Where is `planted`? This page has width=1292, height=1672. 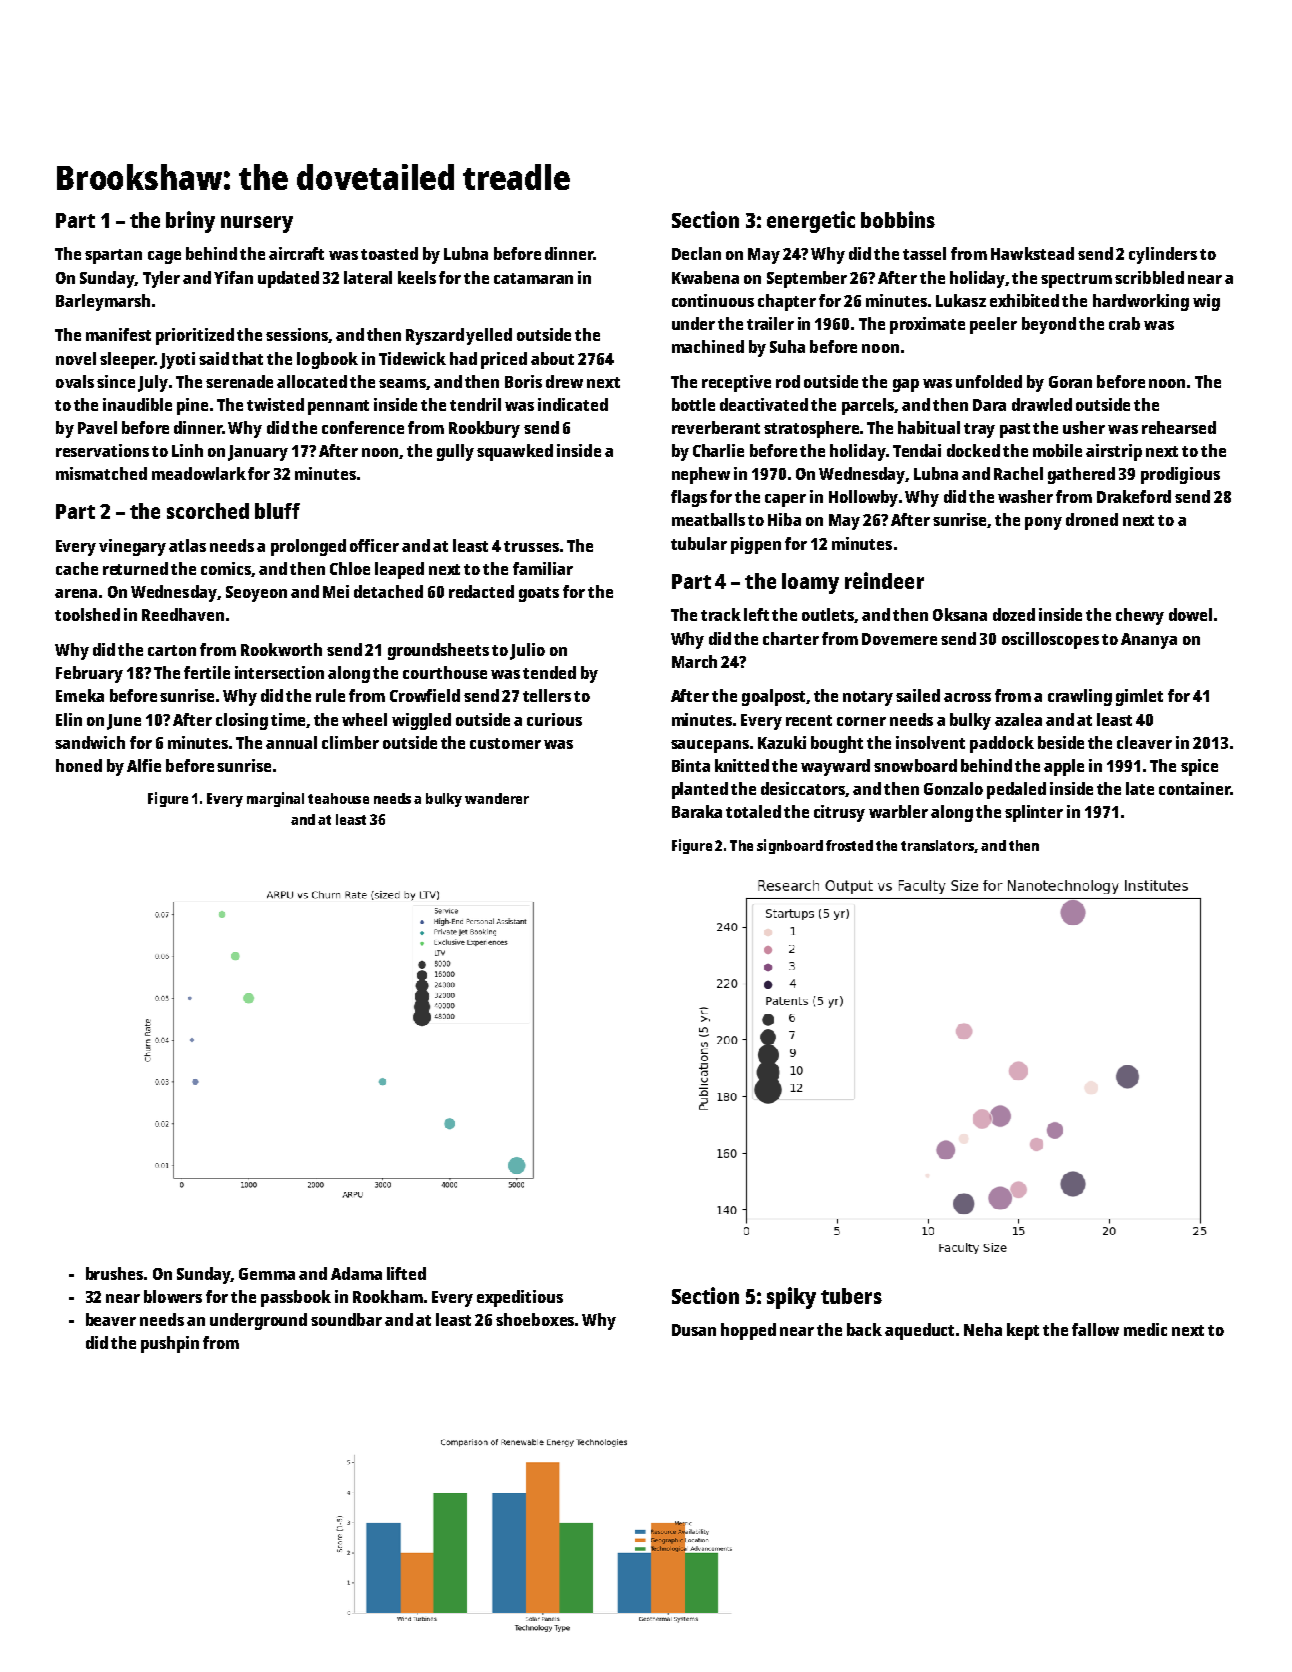
planted is located at coordinates (700, 790).
